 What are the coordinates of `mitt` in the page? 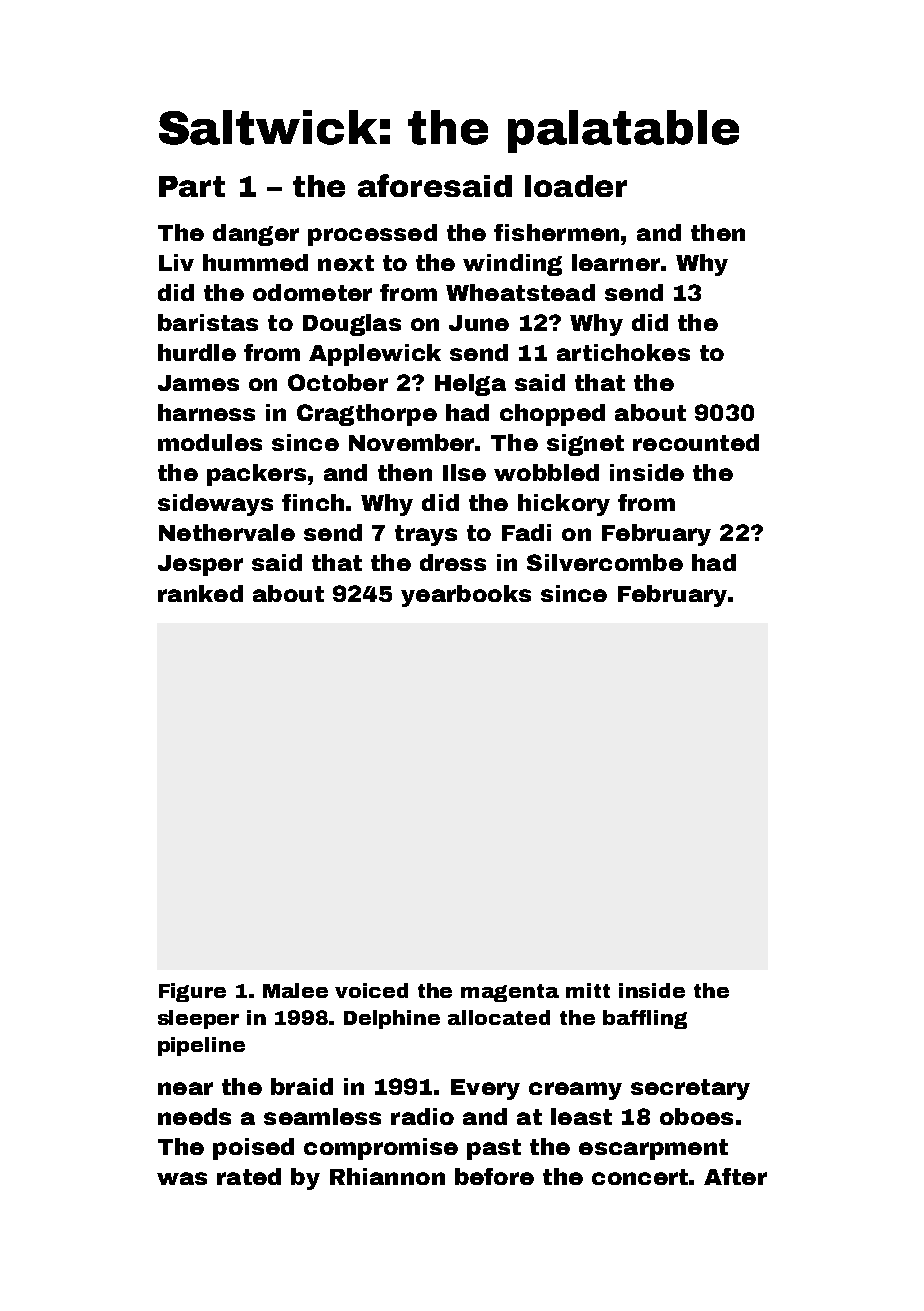 It's located at (588, 990).
